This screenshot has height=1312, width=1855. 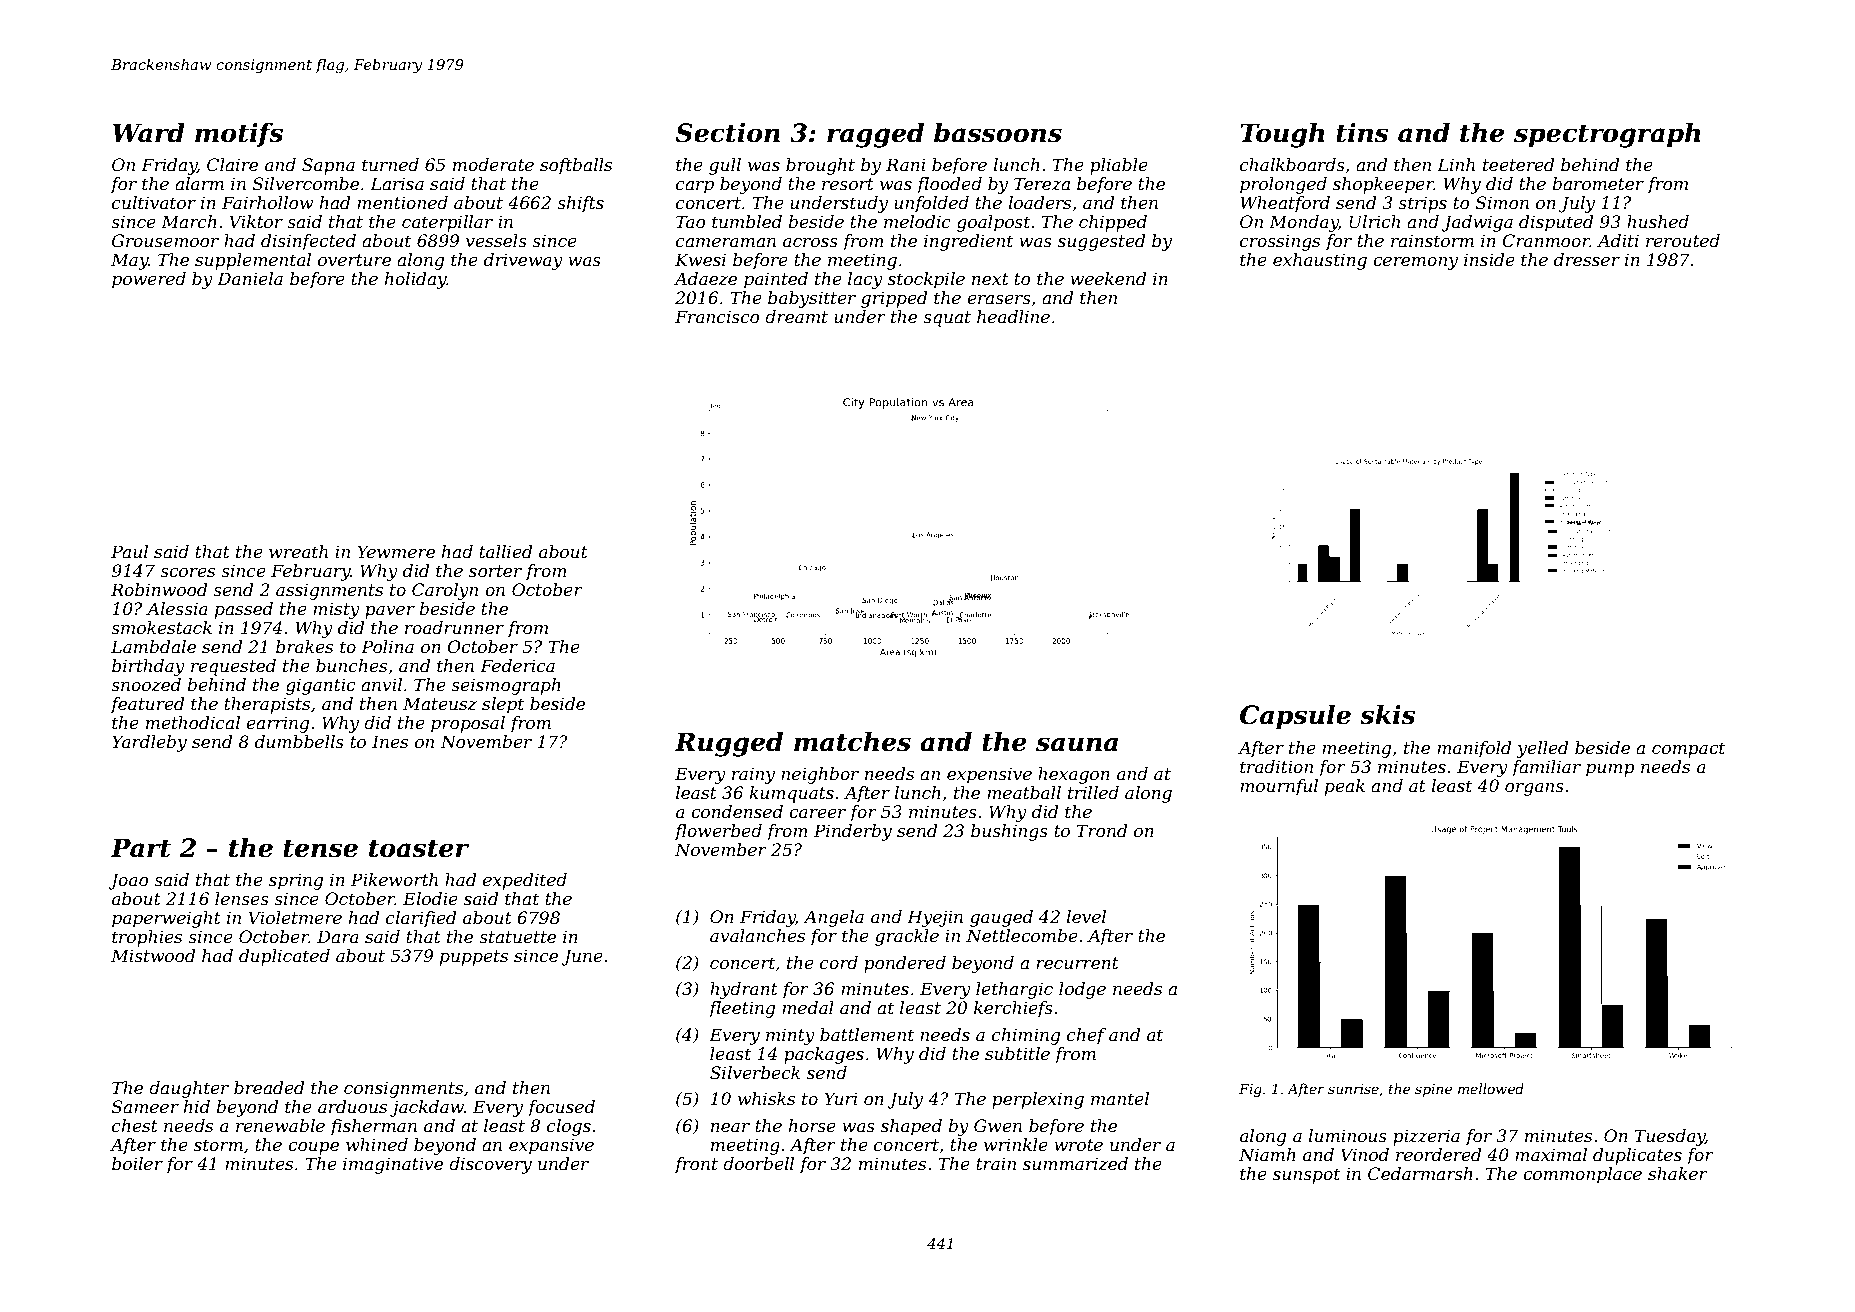 What do you see at coordinates (129, 551) in the screenshot?
I see `Paul` at bounding box center [129, 551].
